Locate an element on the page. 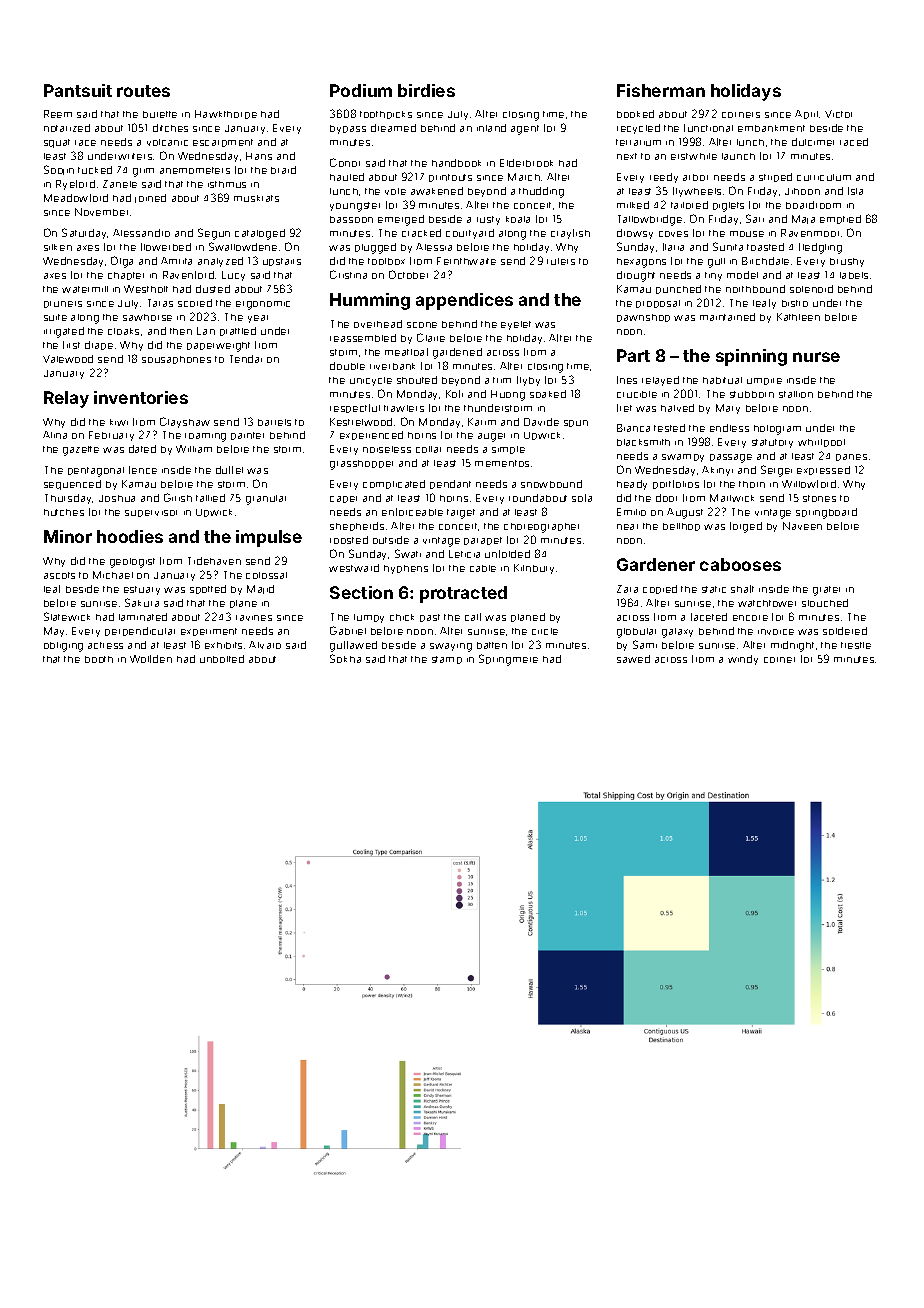 The width and height of the page is (924, 1308). Mary is located at coordinates (728, 409).
